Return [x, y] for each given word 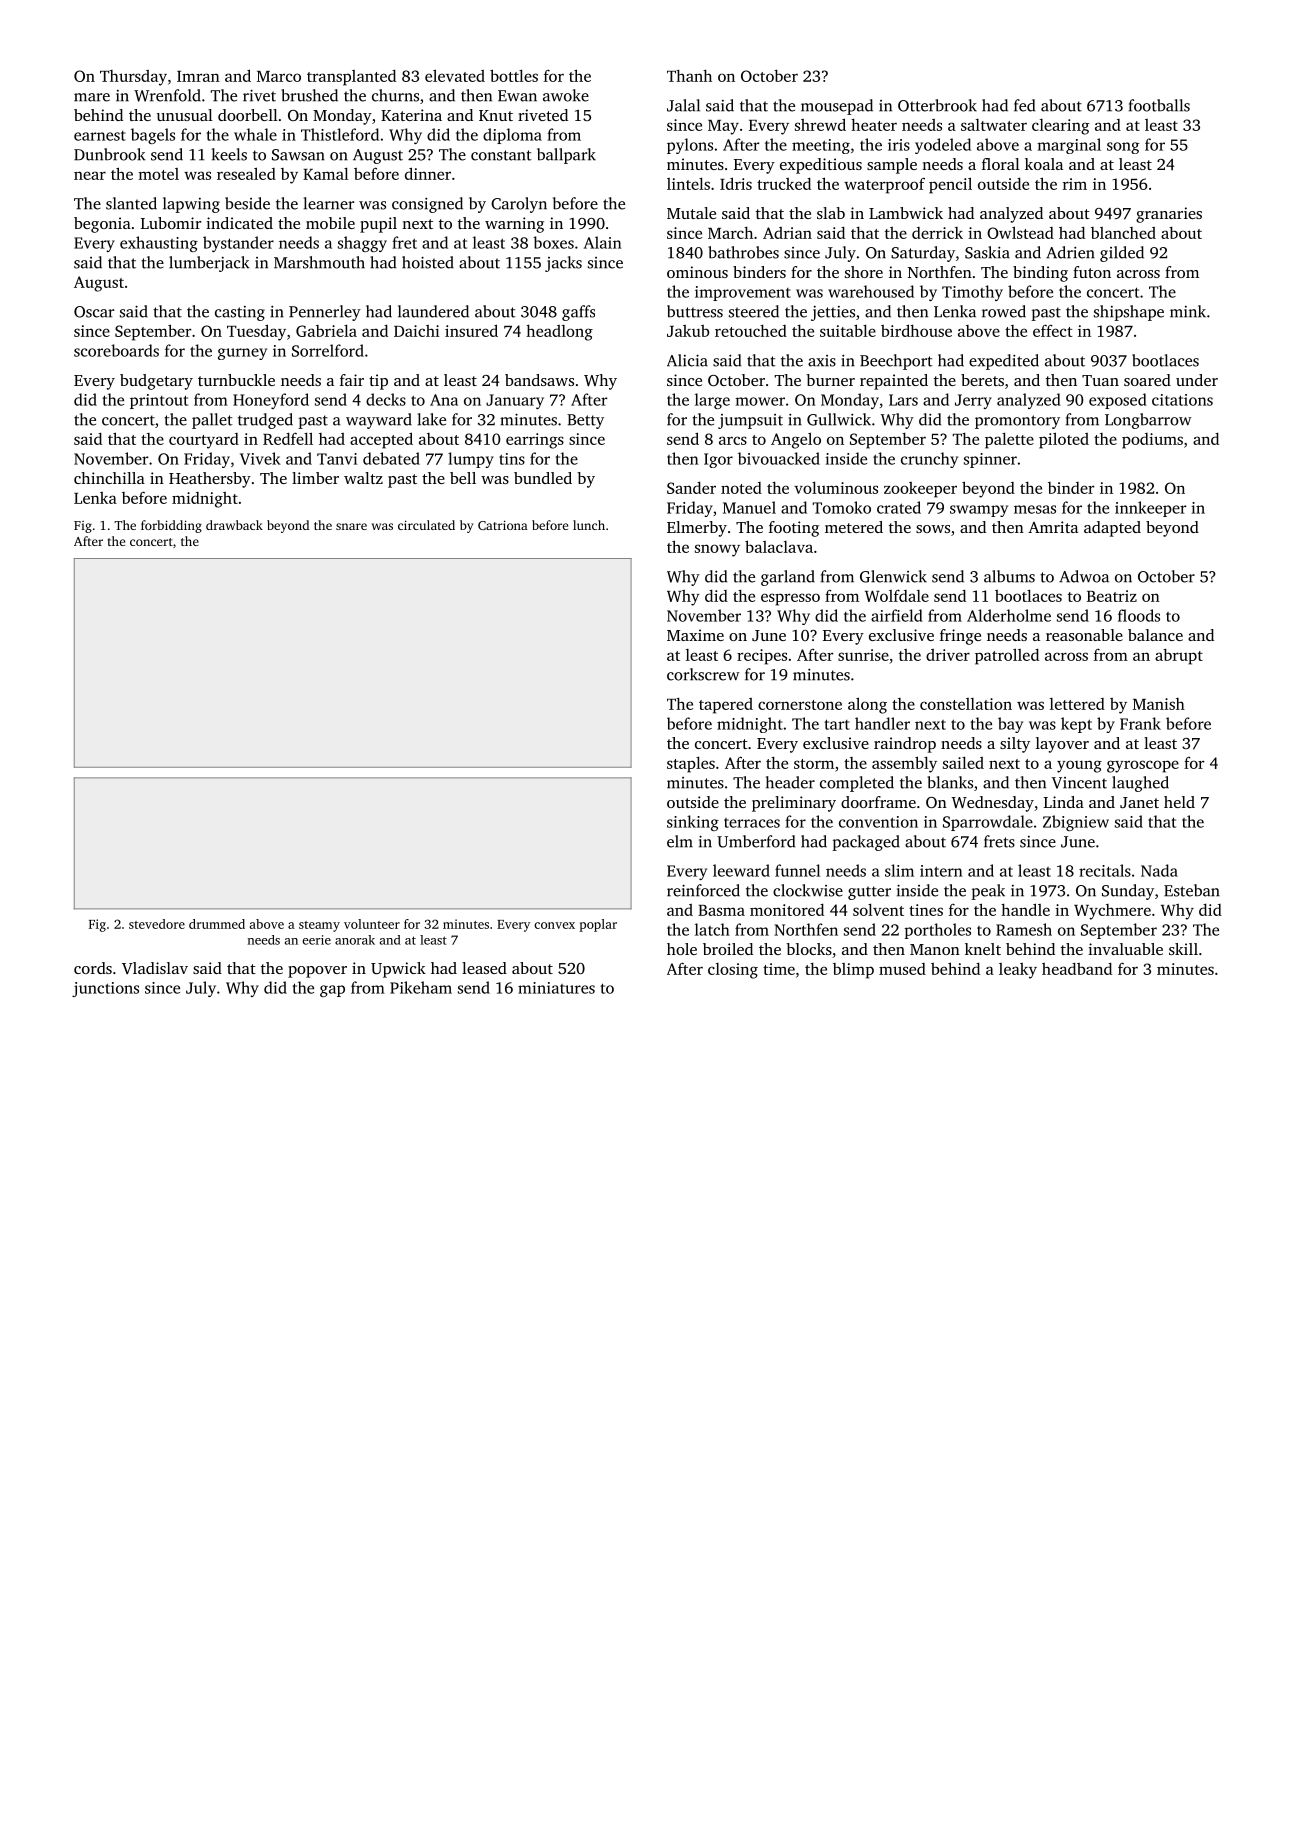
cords [93, 968]
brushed [309, 95]
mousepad [837, 107]
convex [554, 925]
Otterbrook [937, 105]
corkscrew [703, 674]
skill [1183, 949]
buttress [695, 311]
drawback [234, 525]
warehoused [871, 291]
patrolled [1007, 656]
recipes [762, 657]
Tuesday [256, 332]
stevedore [157, 924]
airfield [897, 615]
